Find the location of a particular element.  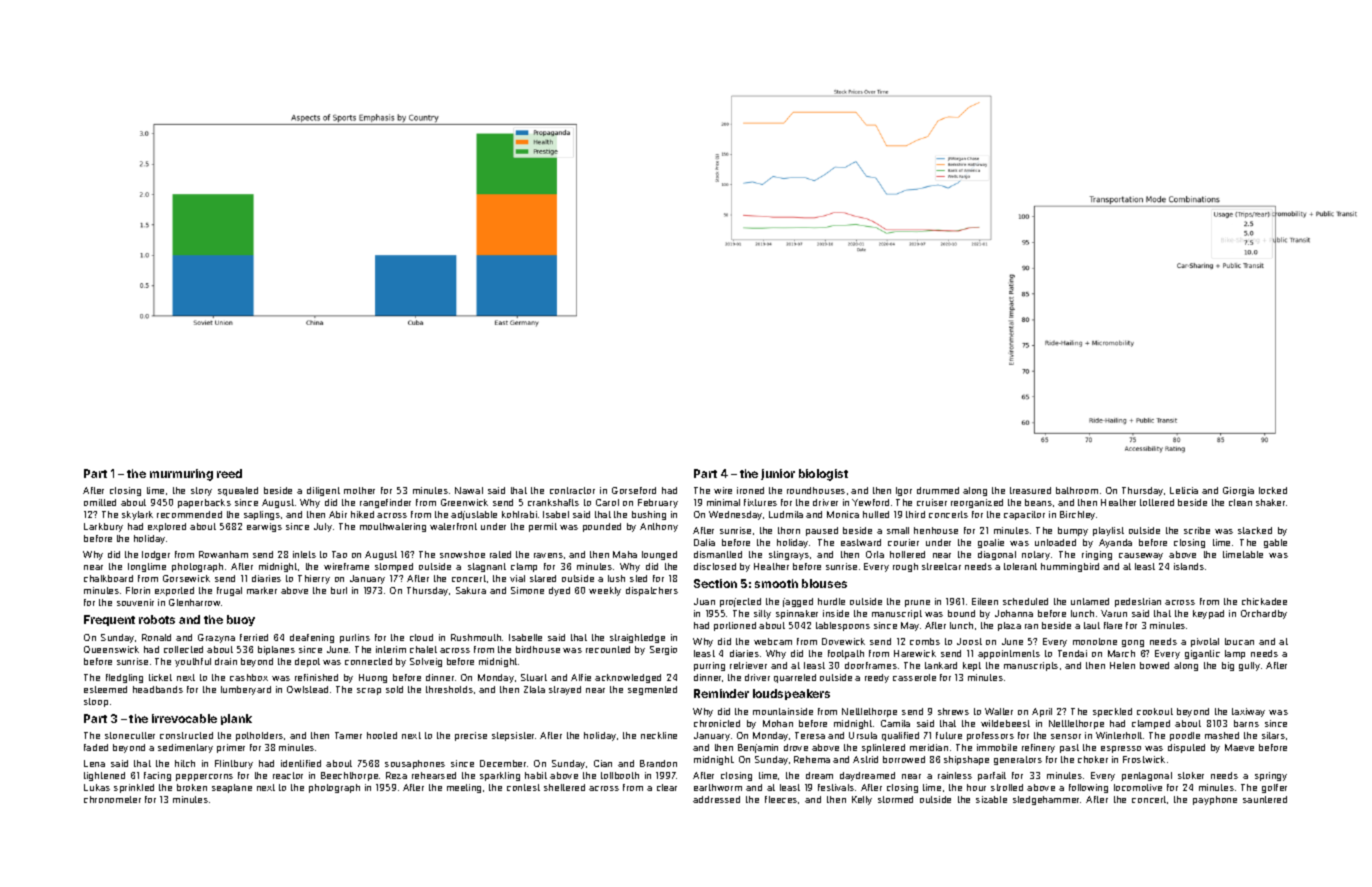

souvenir is located at coordinates (135, 602).
